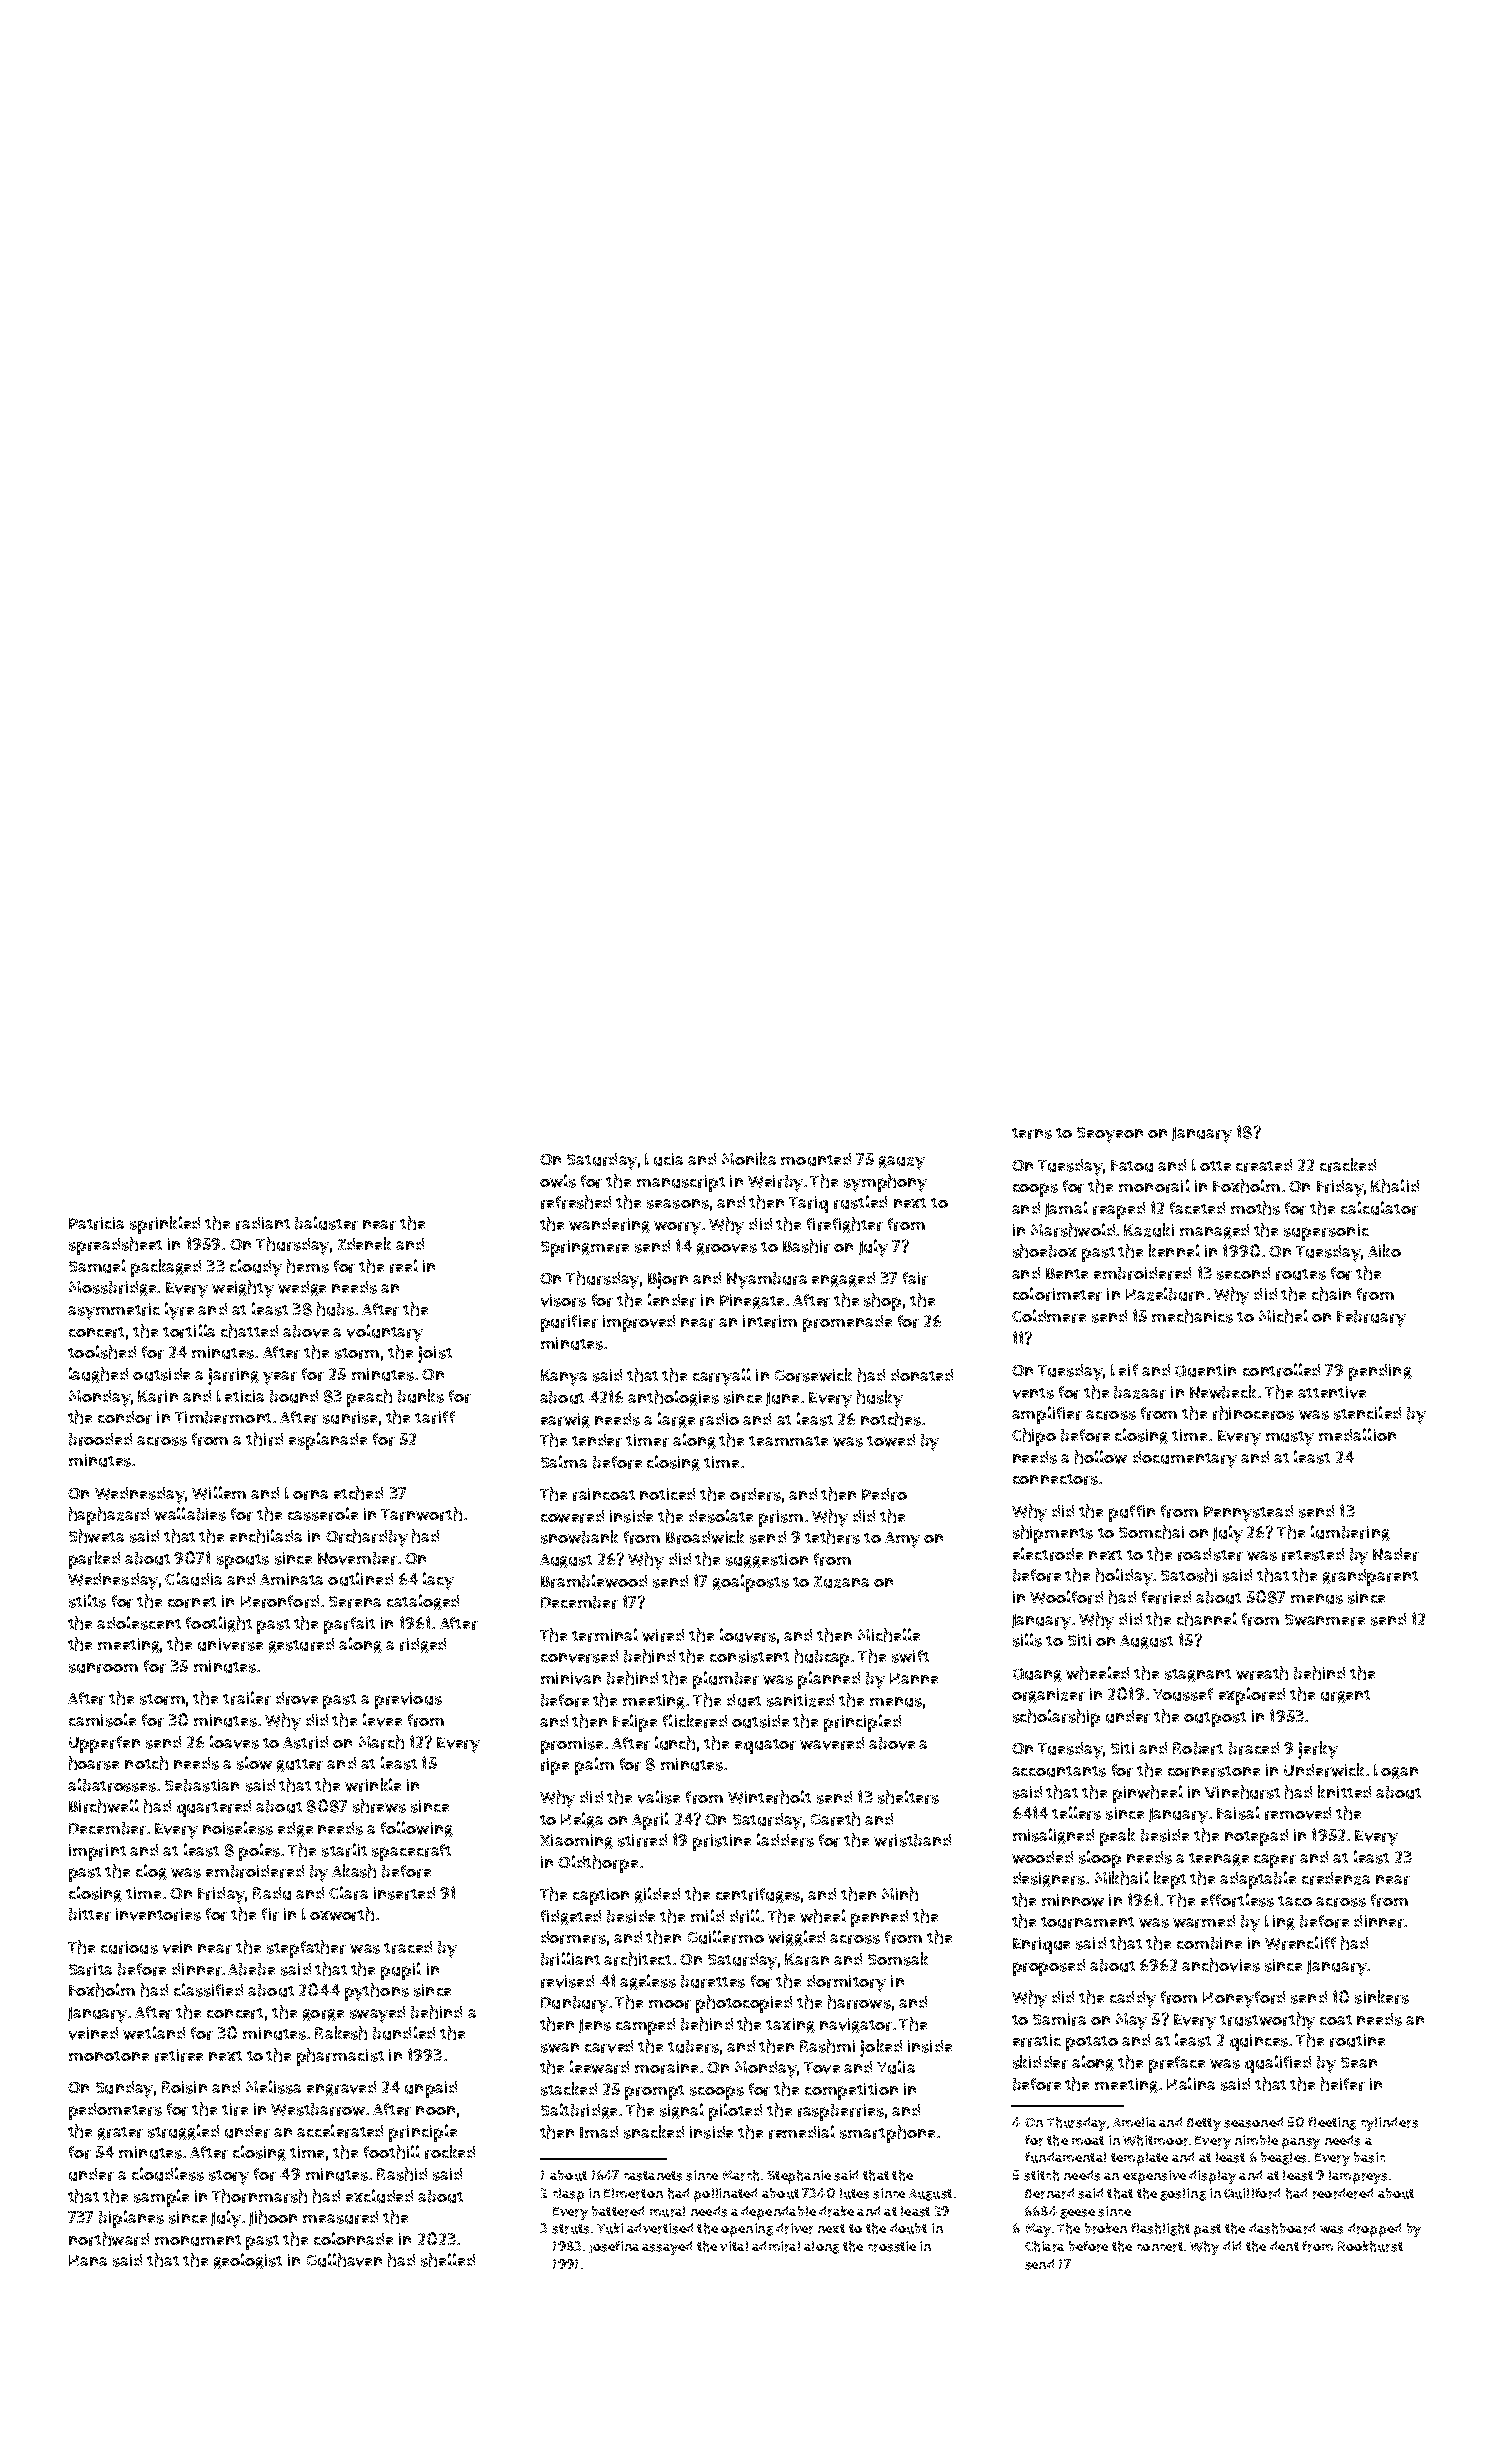  What do you see at coordinates (678, 1204) in the screenshot?
I see `seasons` at bounding box center [678, 1204].
